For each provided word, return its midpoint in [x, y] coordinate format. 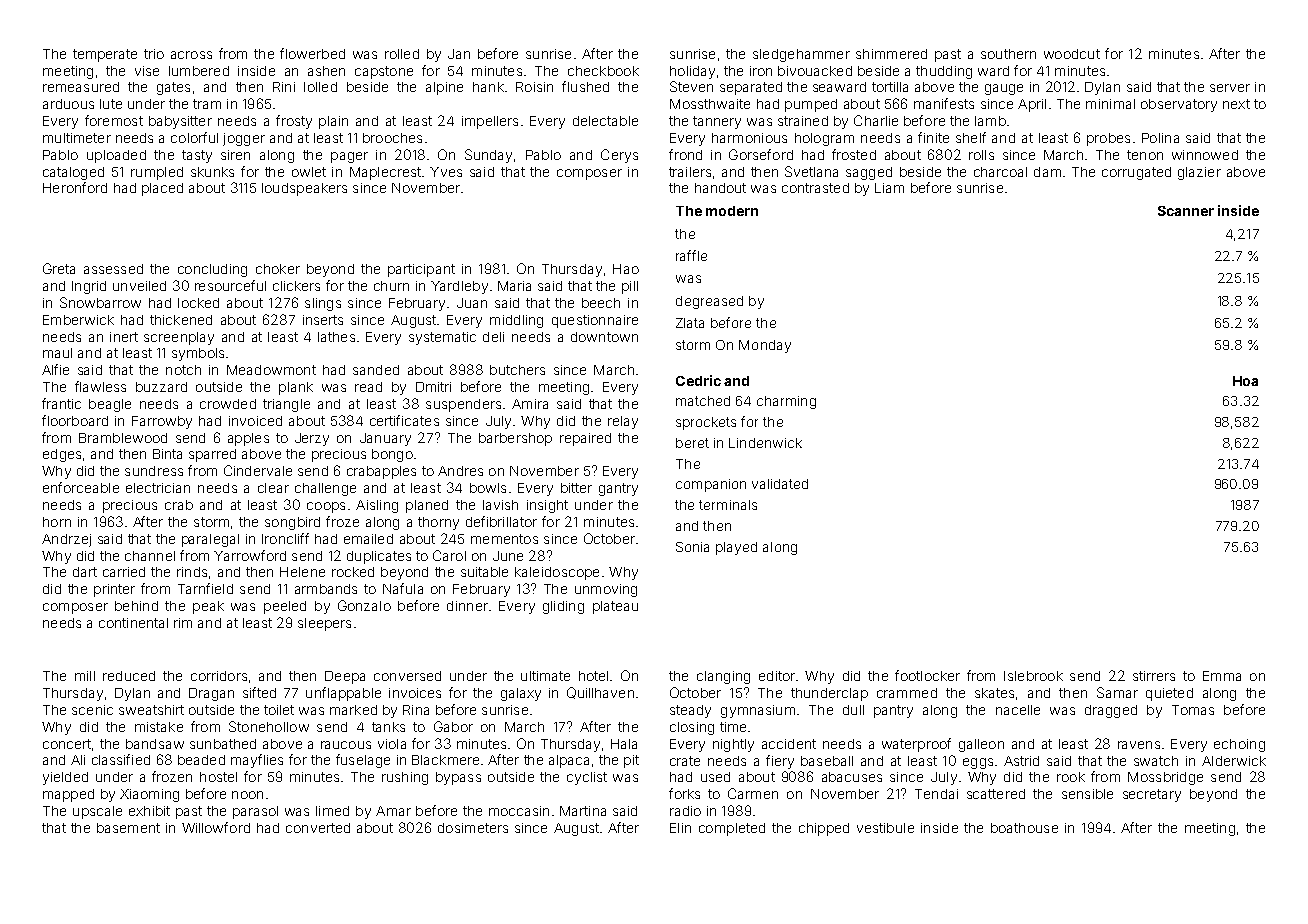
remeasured [81, 87]
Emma [1222, 676]
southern [1008, 54]
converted [318, 828]
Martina [583, 811]
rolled [402, 54]
